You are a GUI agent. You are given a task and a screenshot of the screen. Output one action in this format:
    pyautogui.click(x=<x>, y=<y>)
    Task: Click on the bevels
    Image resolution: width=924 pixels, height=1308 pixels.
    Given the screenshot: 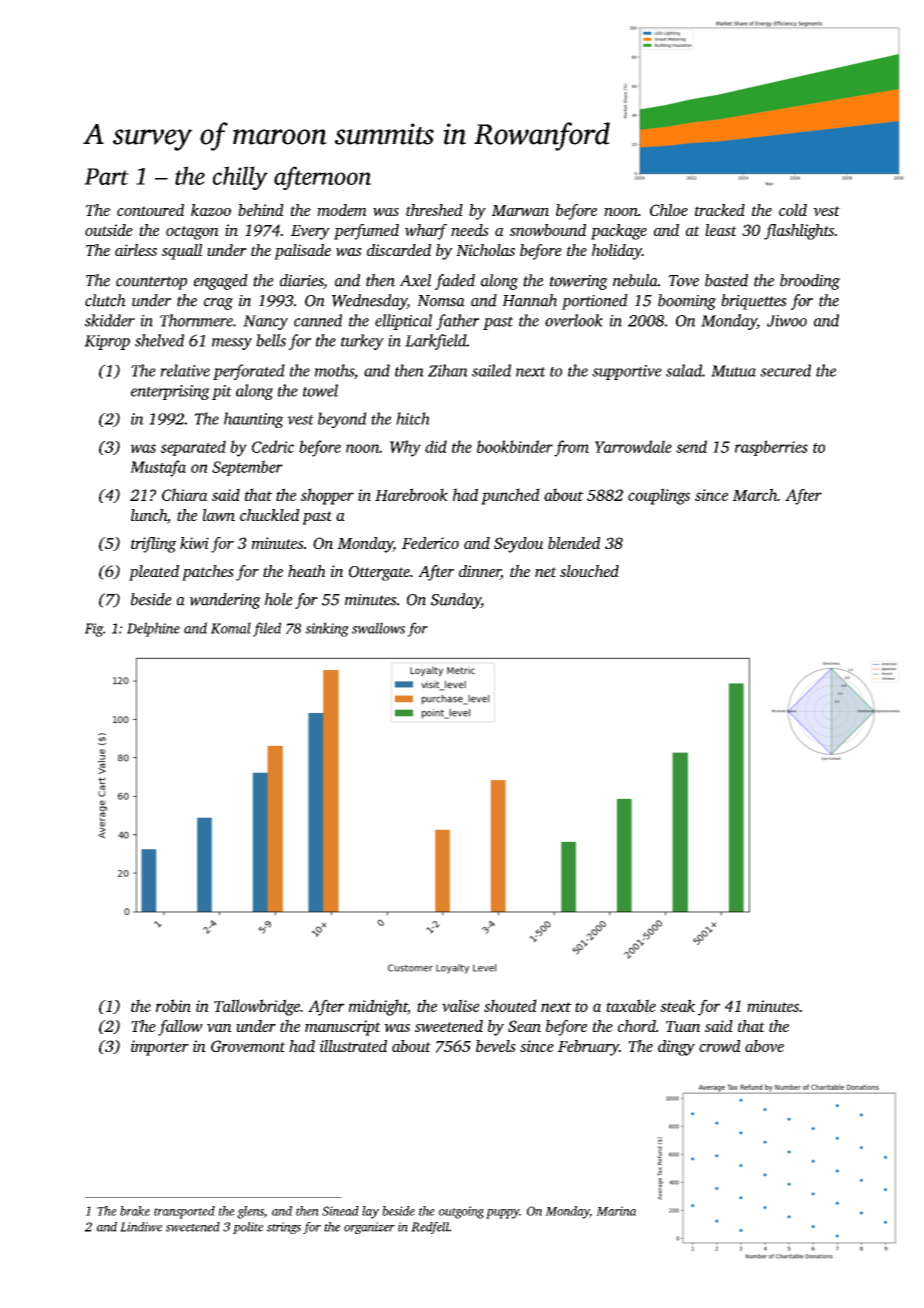 What is the action you would take?
    pyautogui.click(x=496, y=1046)
